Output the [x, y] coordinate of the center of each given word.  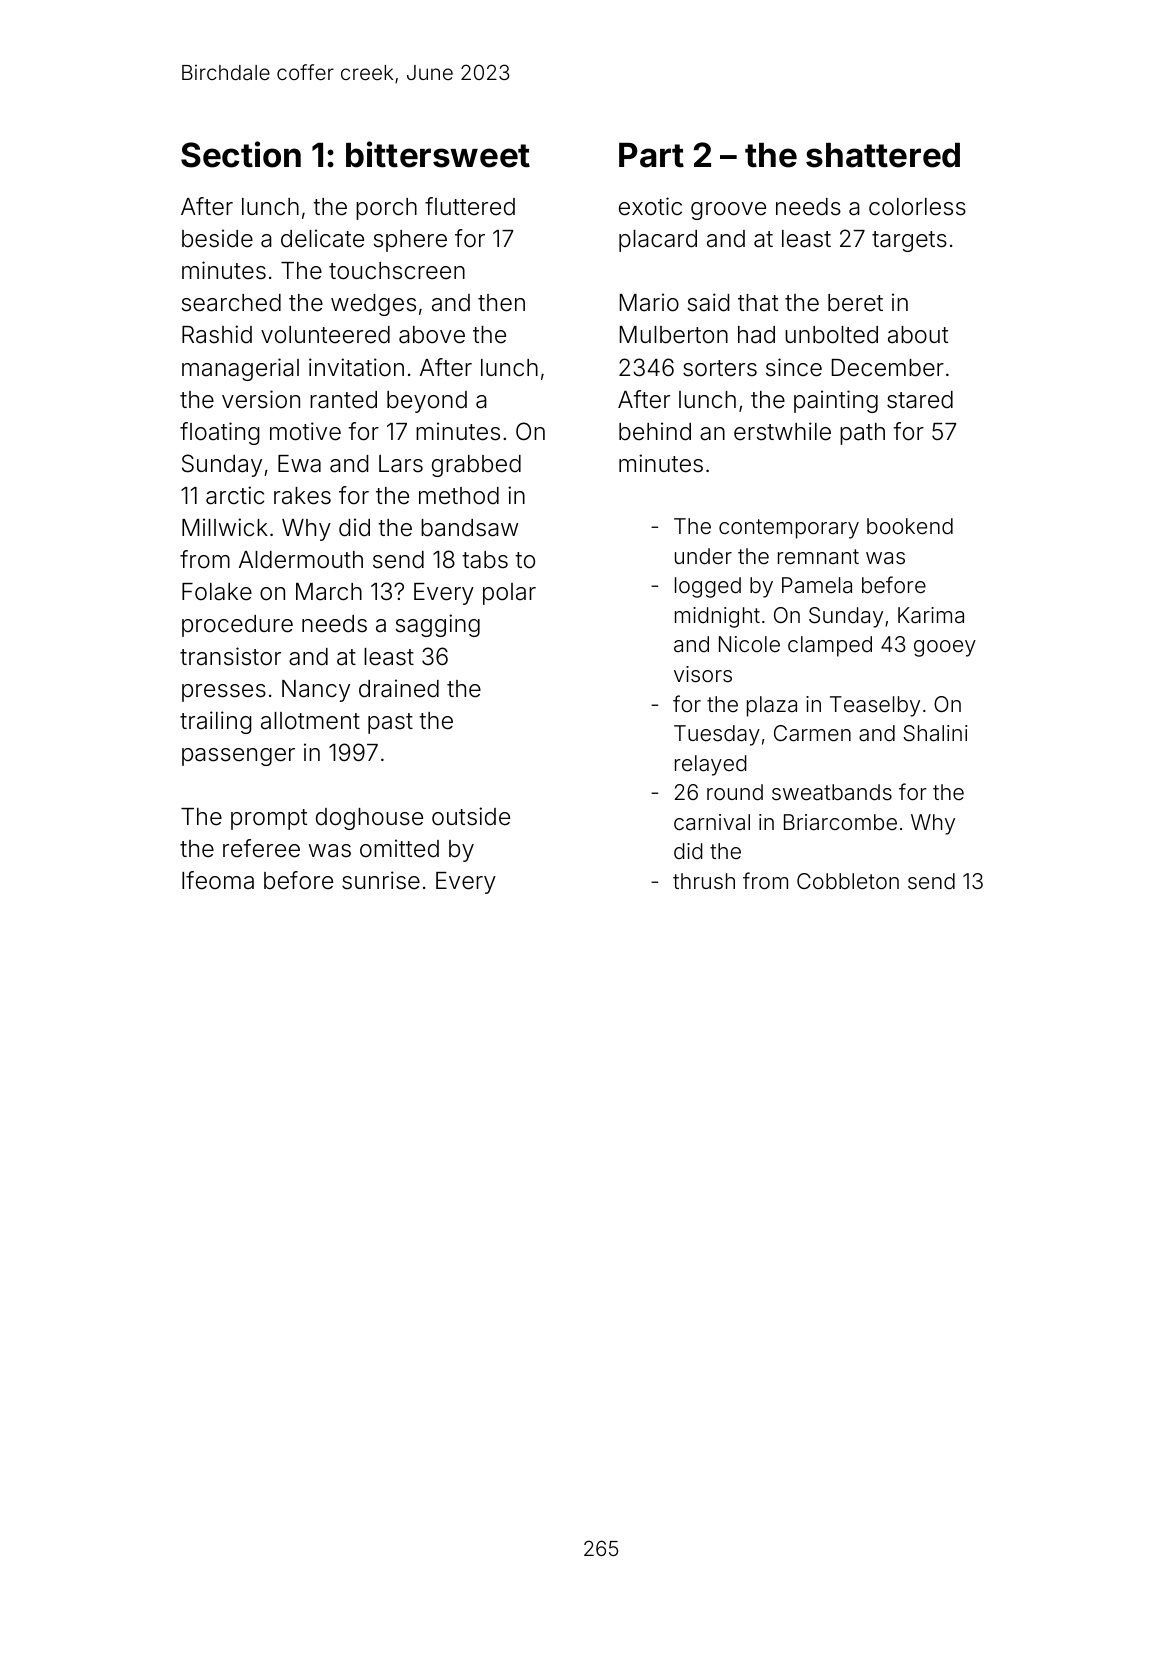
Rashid [217, 334]
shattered [883, 155]
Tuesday [717, 735]
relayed [711, 765]
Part [651, 155]
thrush [704, 881]
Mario [649, 302]
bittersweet [438, 154]
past [390, 723]
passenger [238, 757]
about [918, 335]
